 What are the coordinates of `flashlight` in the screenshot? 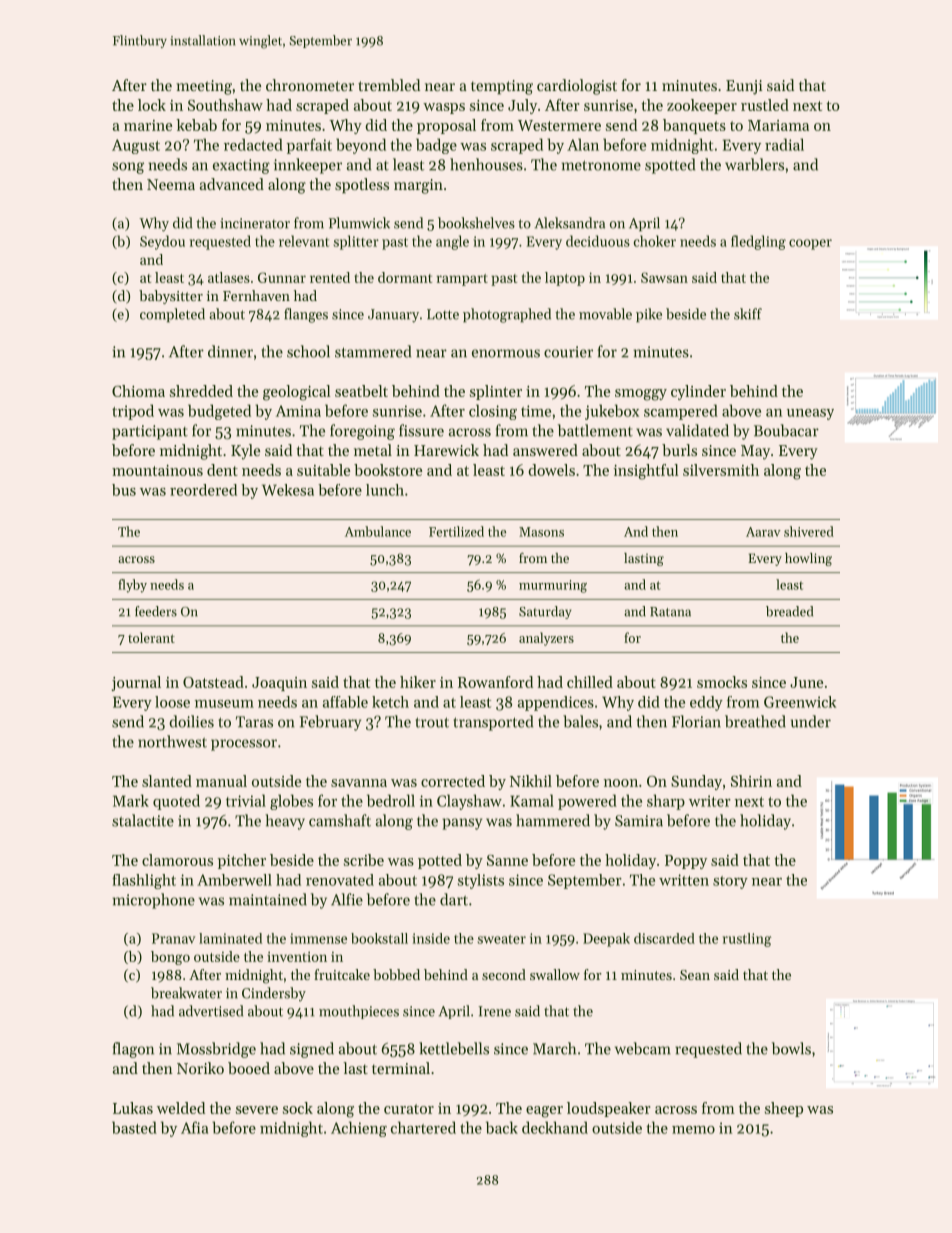 It's located at (144, 881).
